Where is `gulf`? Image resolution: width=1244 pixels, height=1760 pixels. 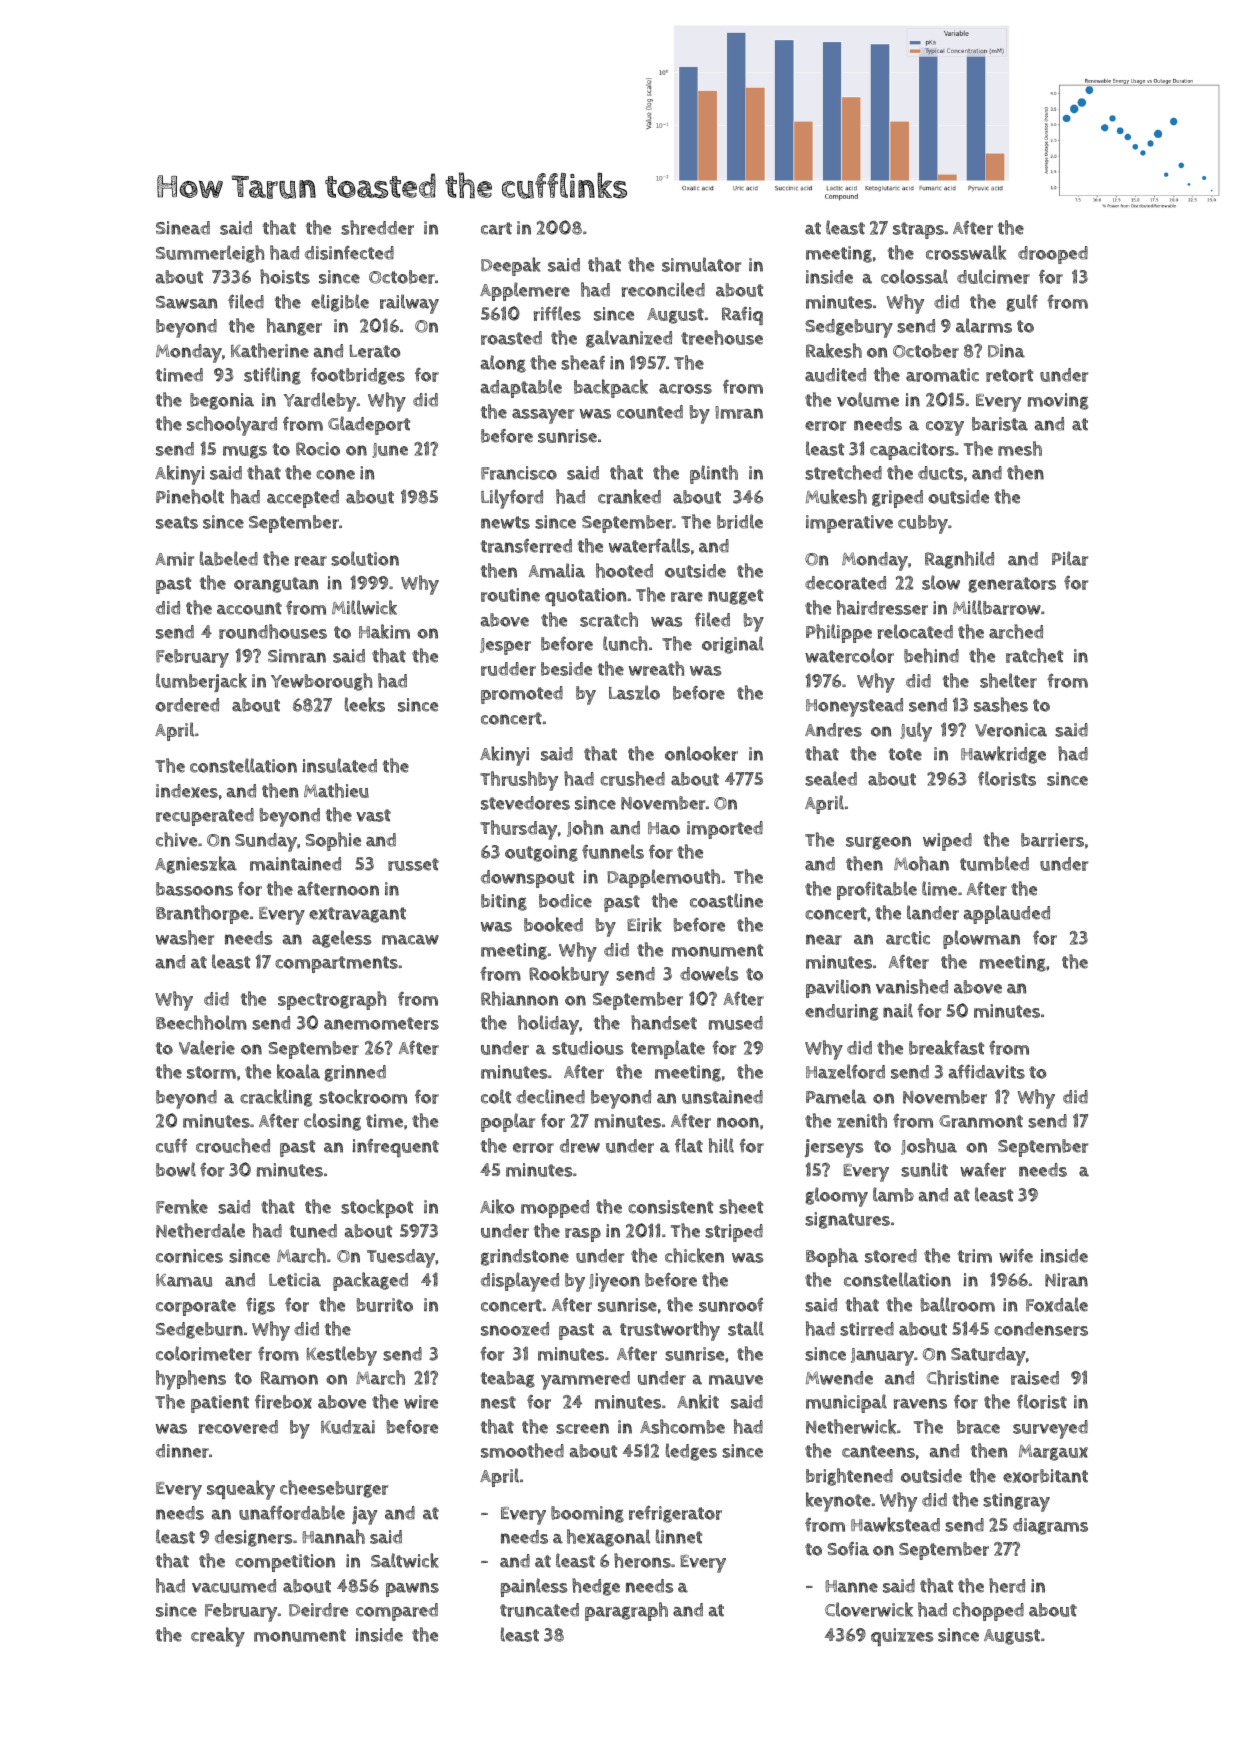
gulf is located at coordinates (1022, 303).
